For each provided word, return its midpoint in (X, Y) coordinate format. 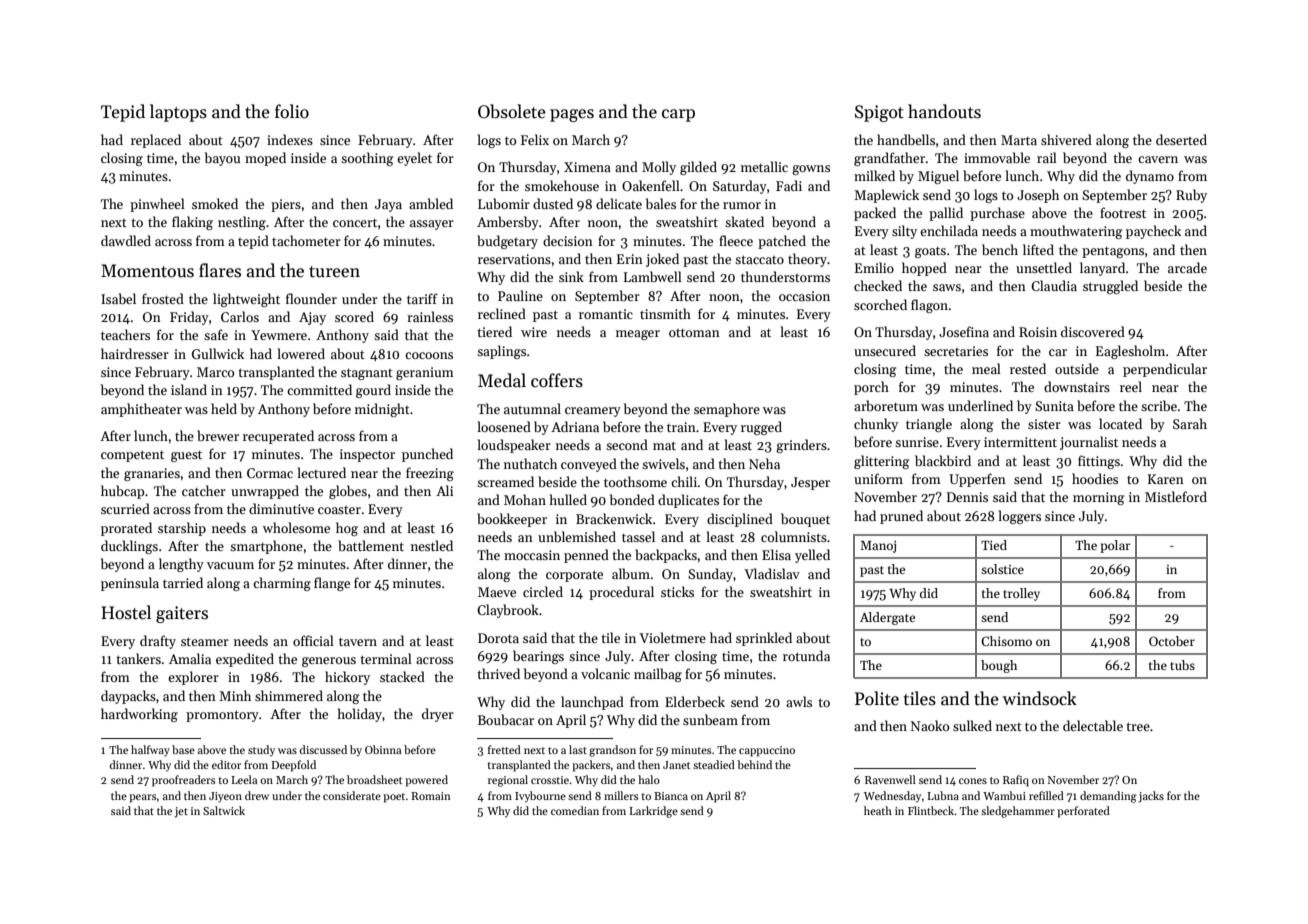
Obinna (383, 749)
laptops (178, 113)
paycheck (1153, 232)
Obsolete (512, 111)
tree (1138, 726)
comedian (575, 810)
